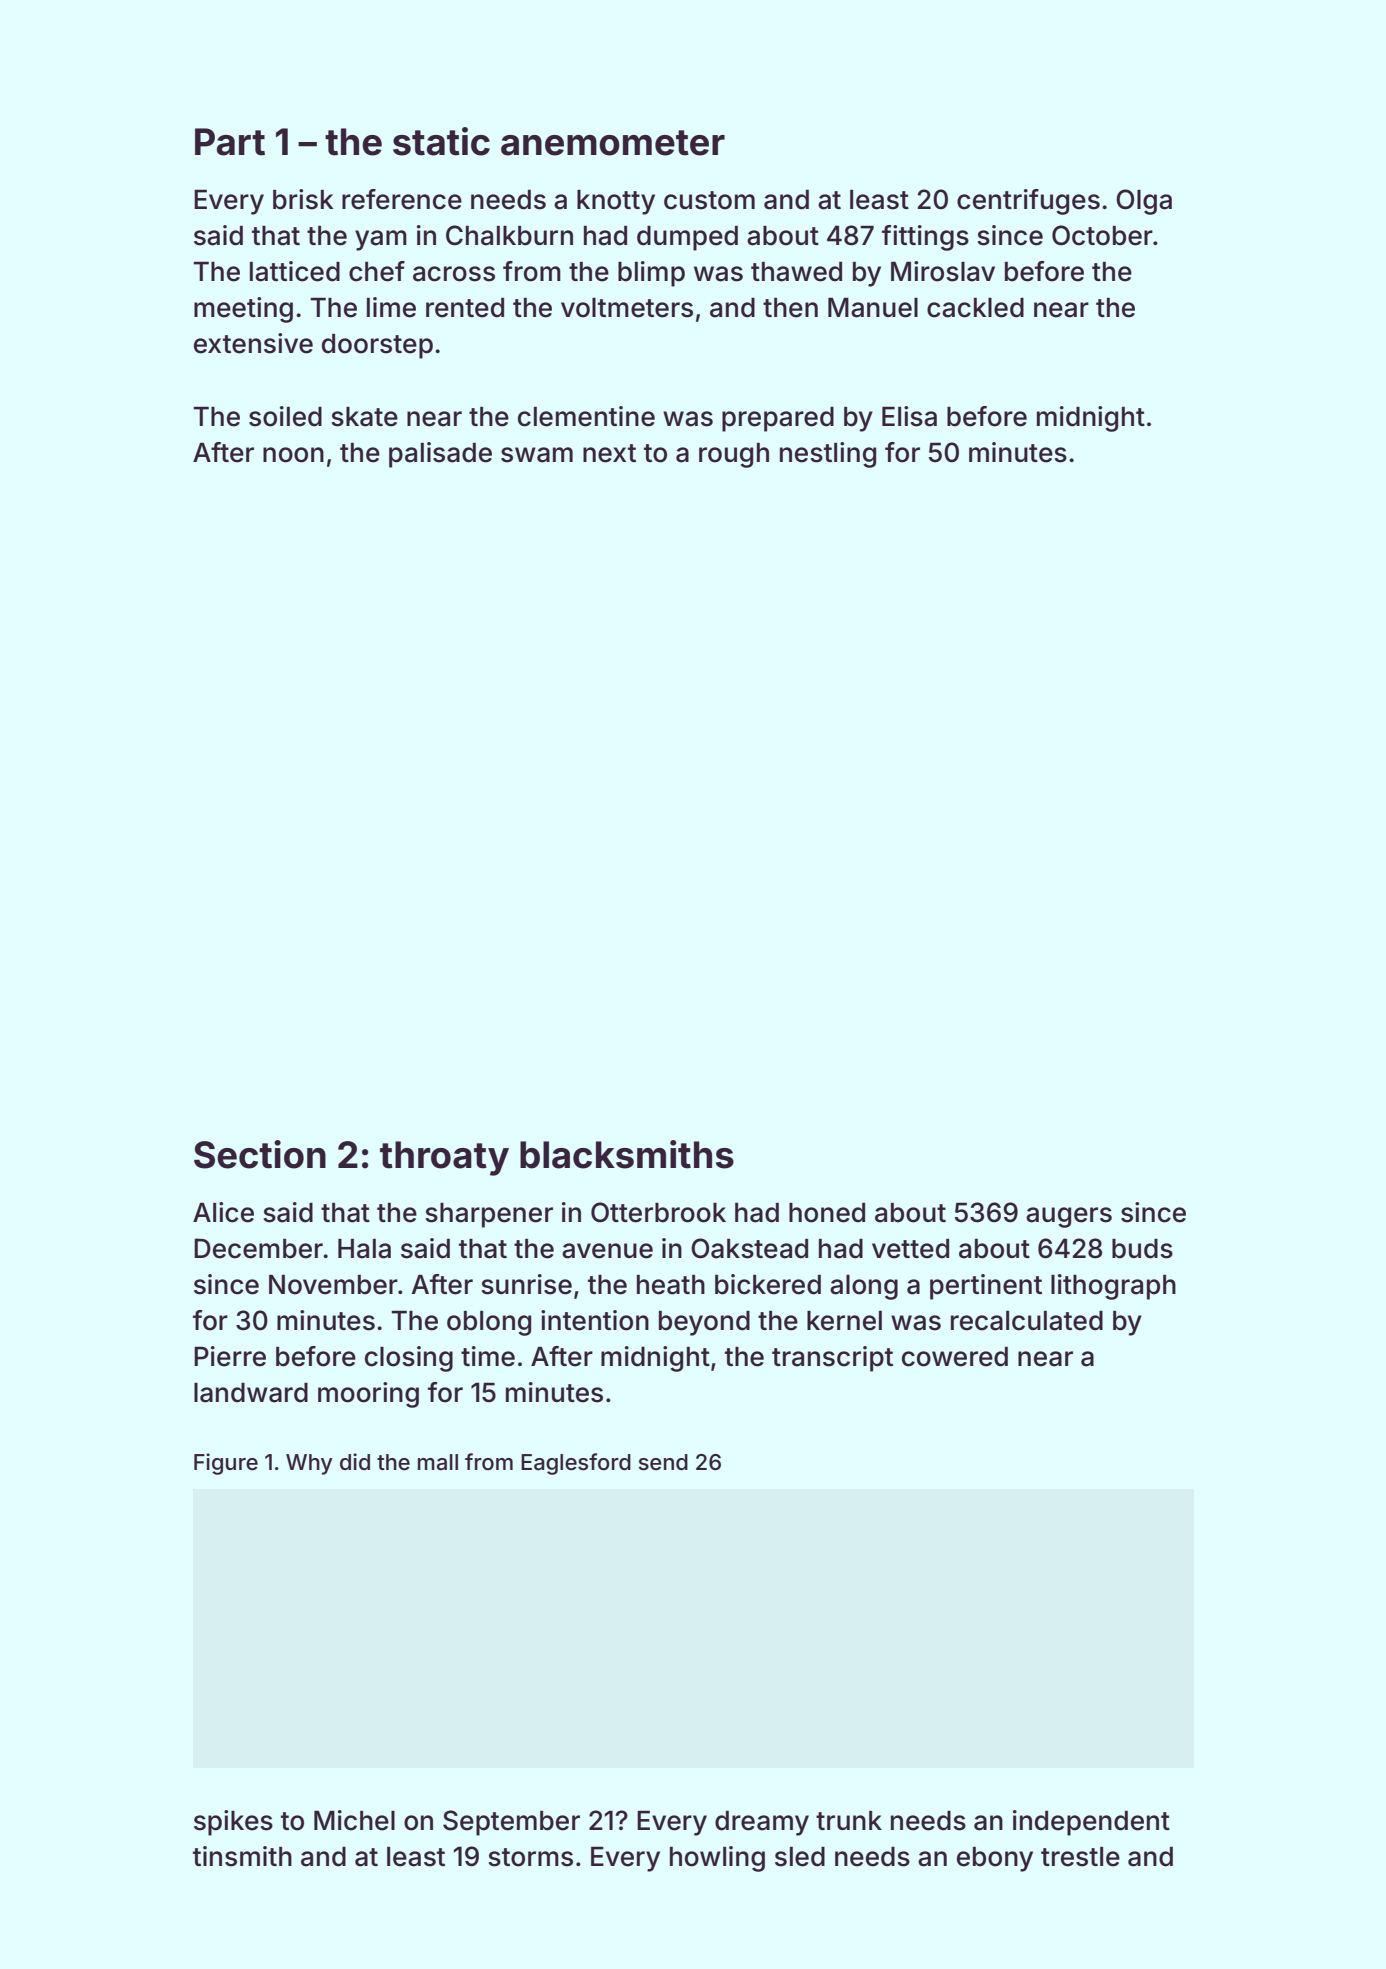 This screenshot has width=1386, height=1969. What do you see at coordinates (530, 1857) in the screenshot?
I see `storms` at bounding box center [530, 1857].
